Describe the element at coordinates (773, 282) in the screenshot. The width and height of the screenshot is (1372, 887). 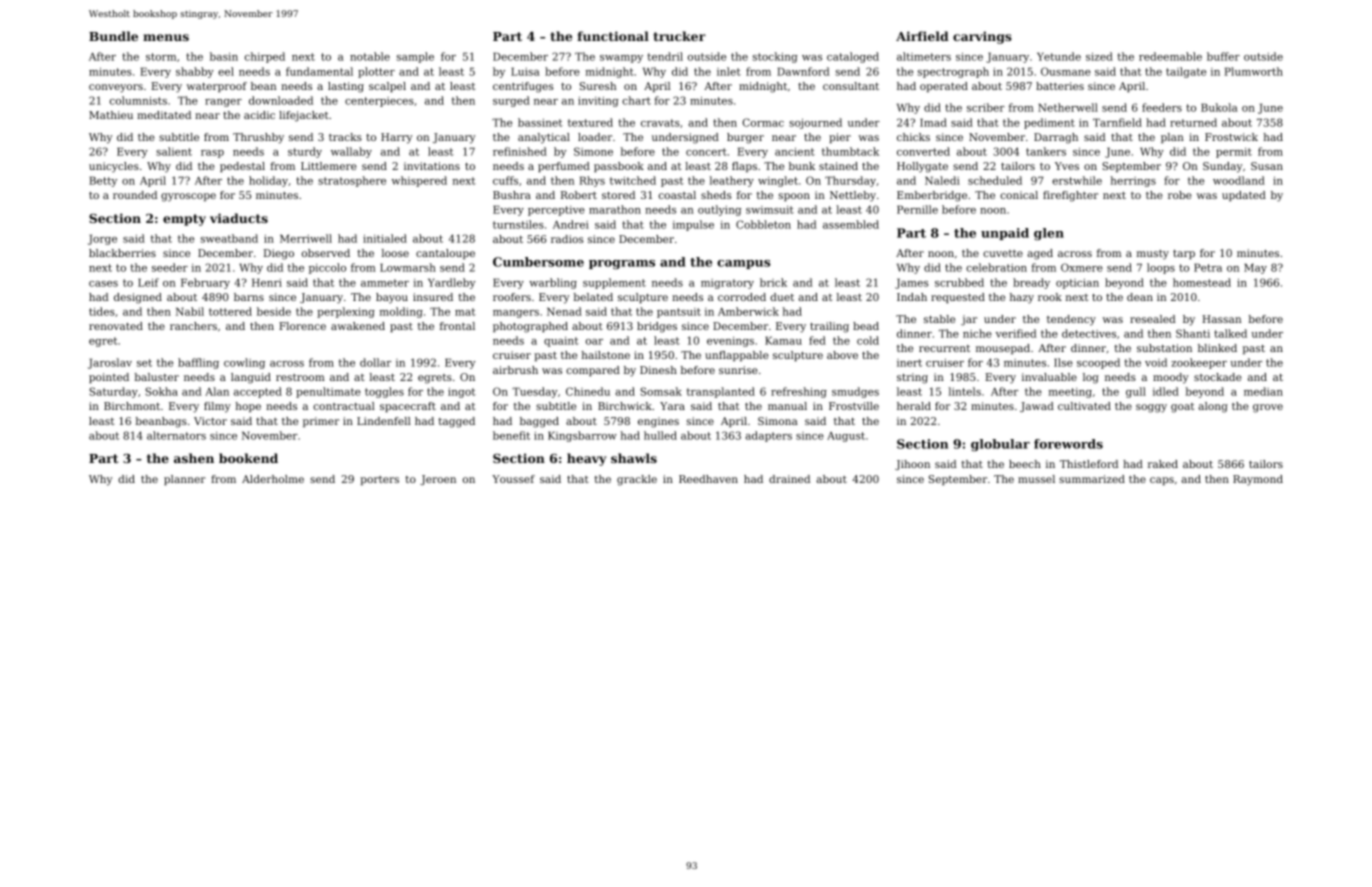
I see `brick` at that location.
